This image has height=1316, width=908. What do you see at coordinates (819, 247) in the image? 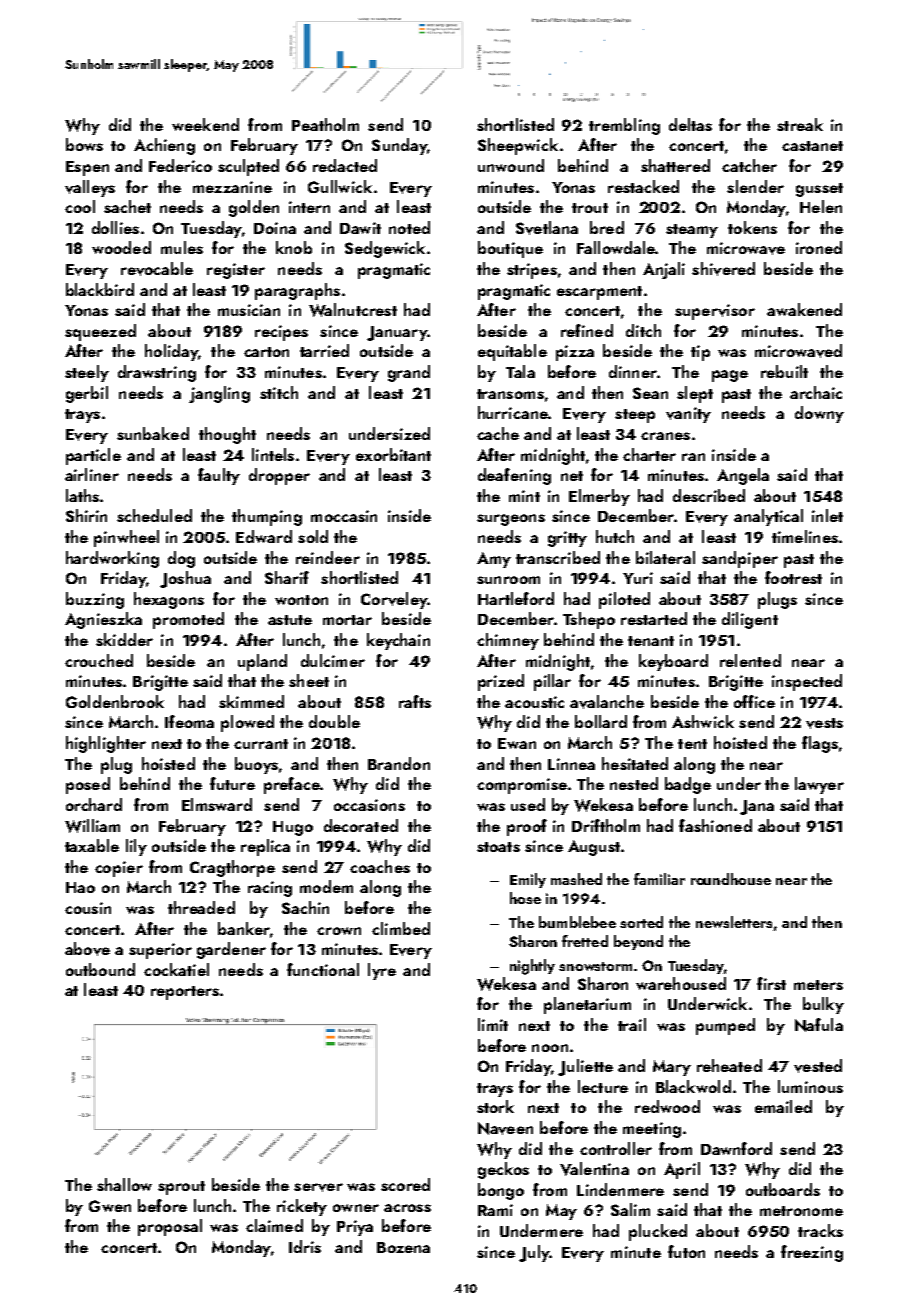
I see `ironed` at bounding box center [819, 247].
